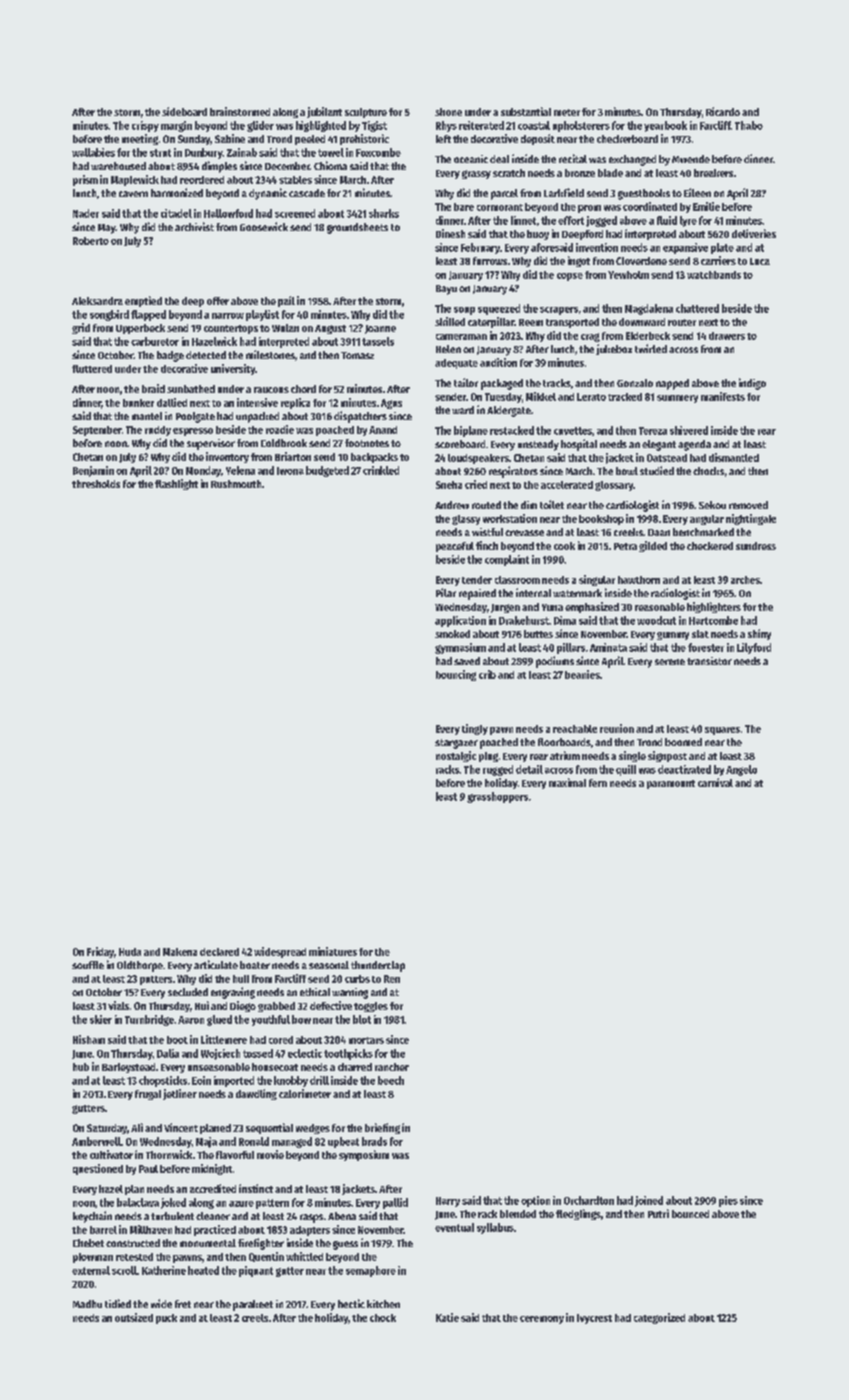 This screenshot has height=1400, width=849. I want to click on guess, so click(345, 1245).
